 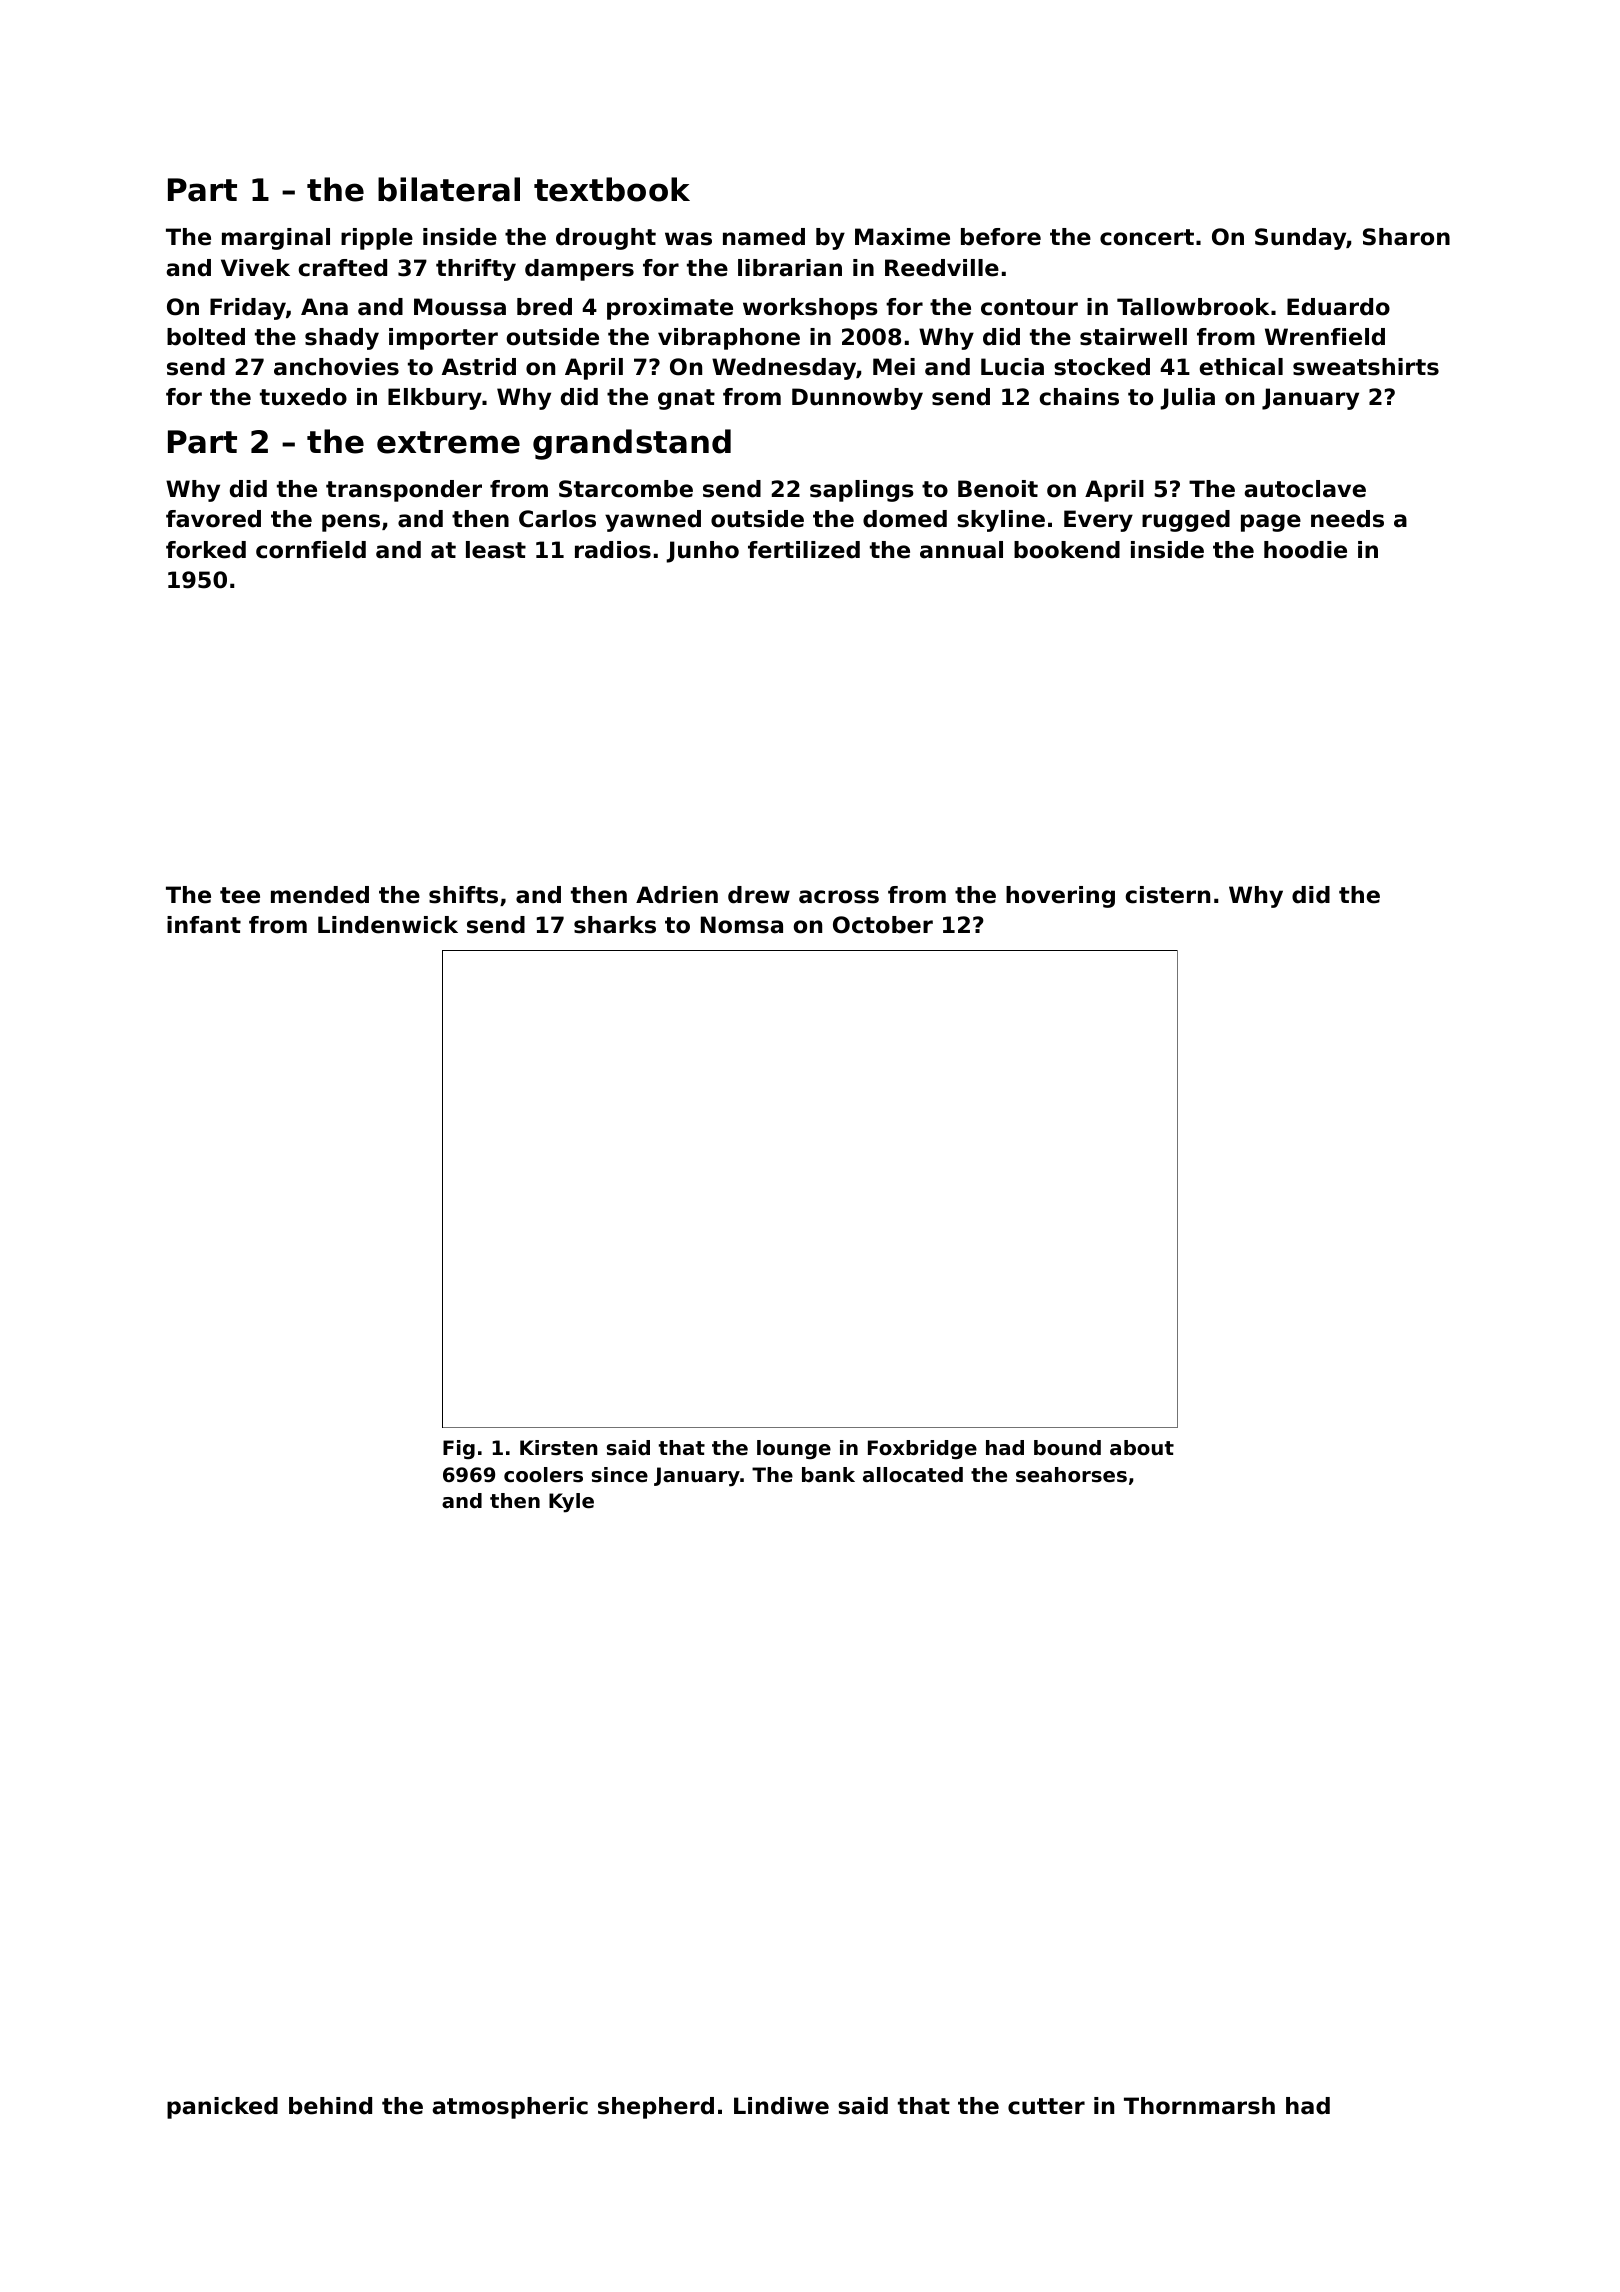 What do you see at coordinates (459, 1449) in the screenshot?
I see `Fig` at bounding box center [459, 1449].
